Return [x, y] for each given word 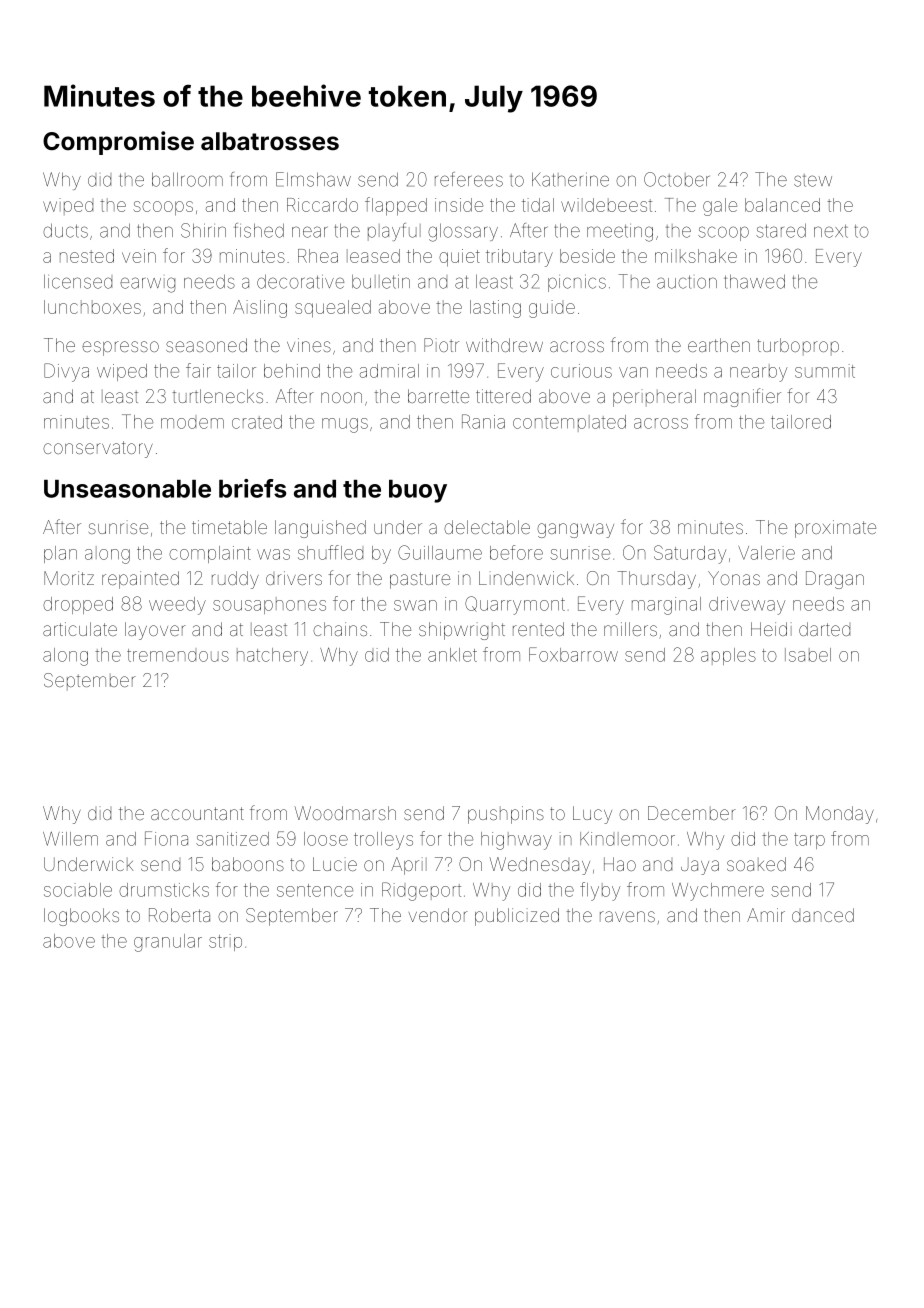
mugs [345, 425]
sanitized [232, 839]
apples [728, 656]
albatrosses [270, 141]
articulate [80, 629]
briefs [252, 488]
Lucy [592, 815]
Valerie [766, 553]
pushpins [506, 815]
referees [469, 179]
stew [813, 180]
